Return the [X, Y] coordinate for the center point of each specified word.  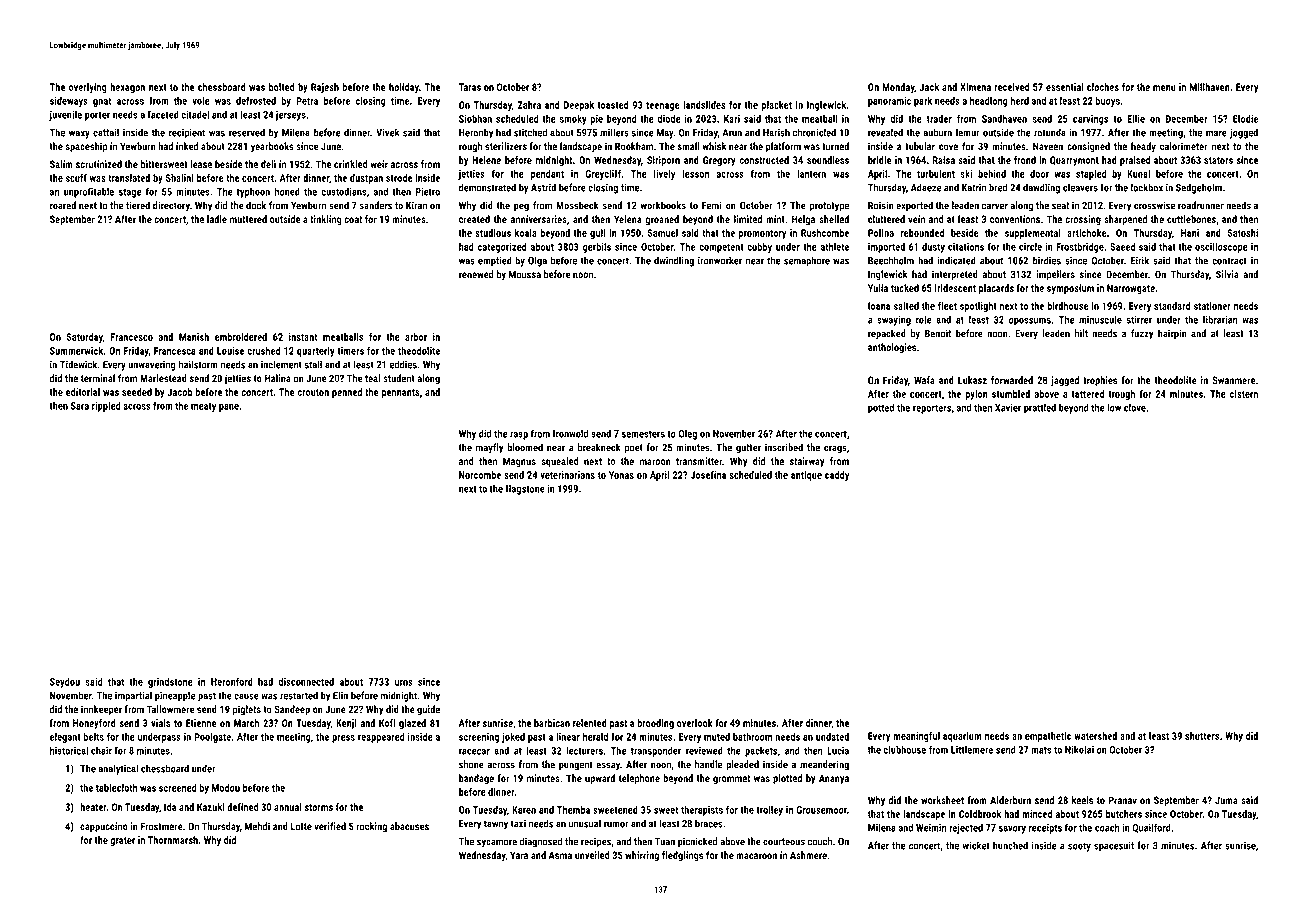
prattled [1040, 408]
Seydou [65, 683]
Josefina [708, 475]
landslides [704, 105]
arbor [416, 337]
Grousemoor [821, 810]
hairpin [1172, 334]
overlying [88, 88]
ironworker [720, 260]
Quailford [1151, 828]
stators [1218, 160]
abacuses [409, 826]
